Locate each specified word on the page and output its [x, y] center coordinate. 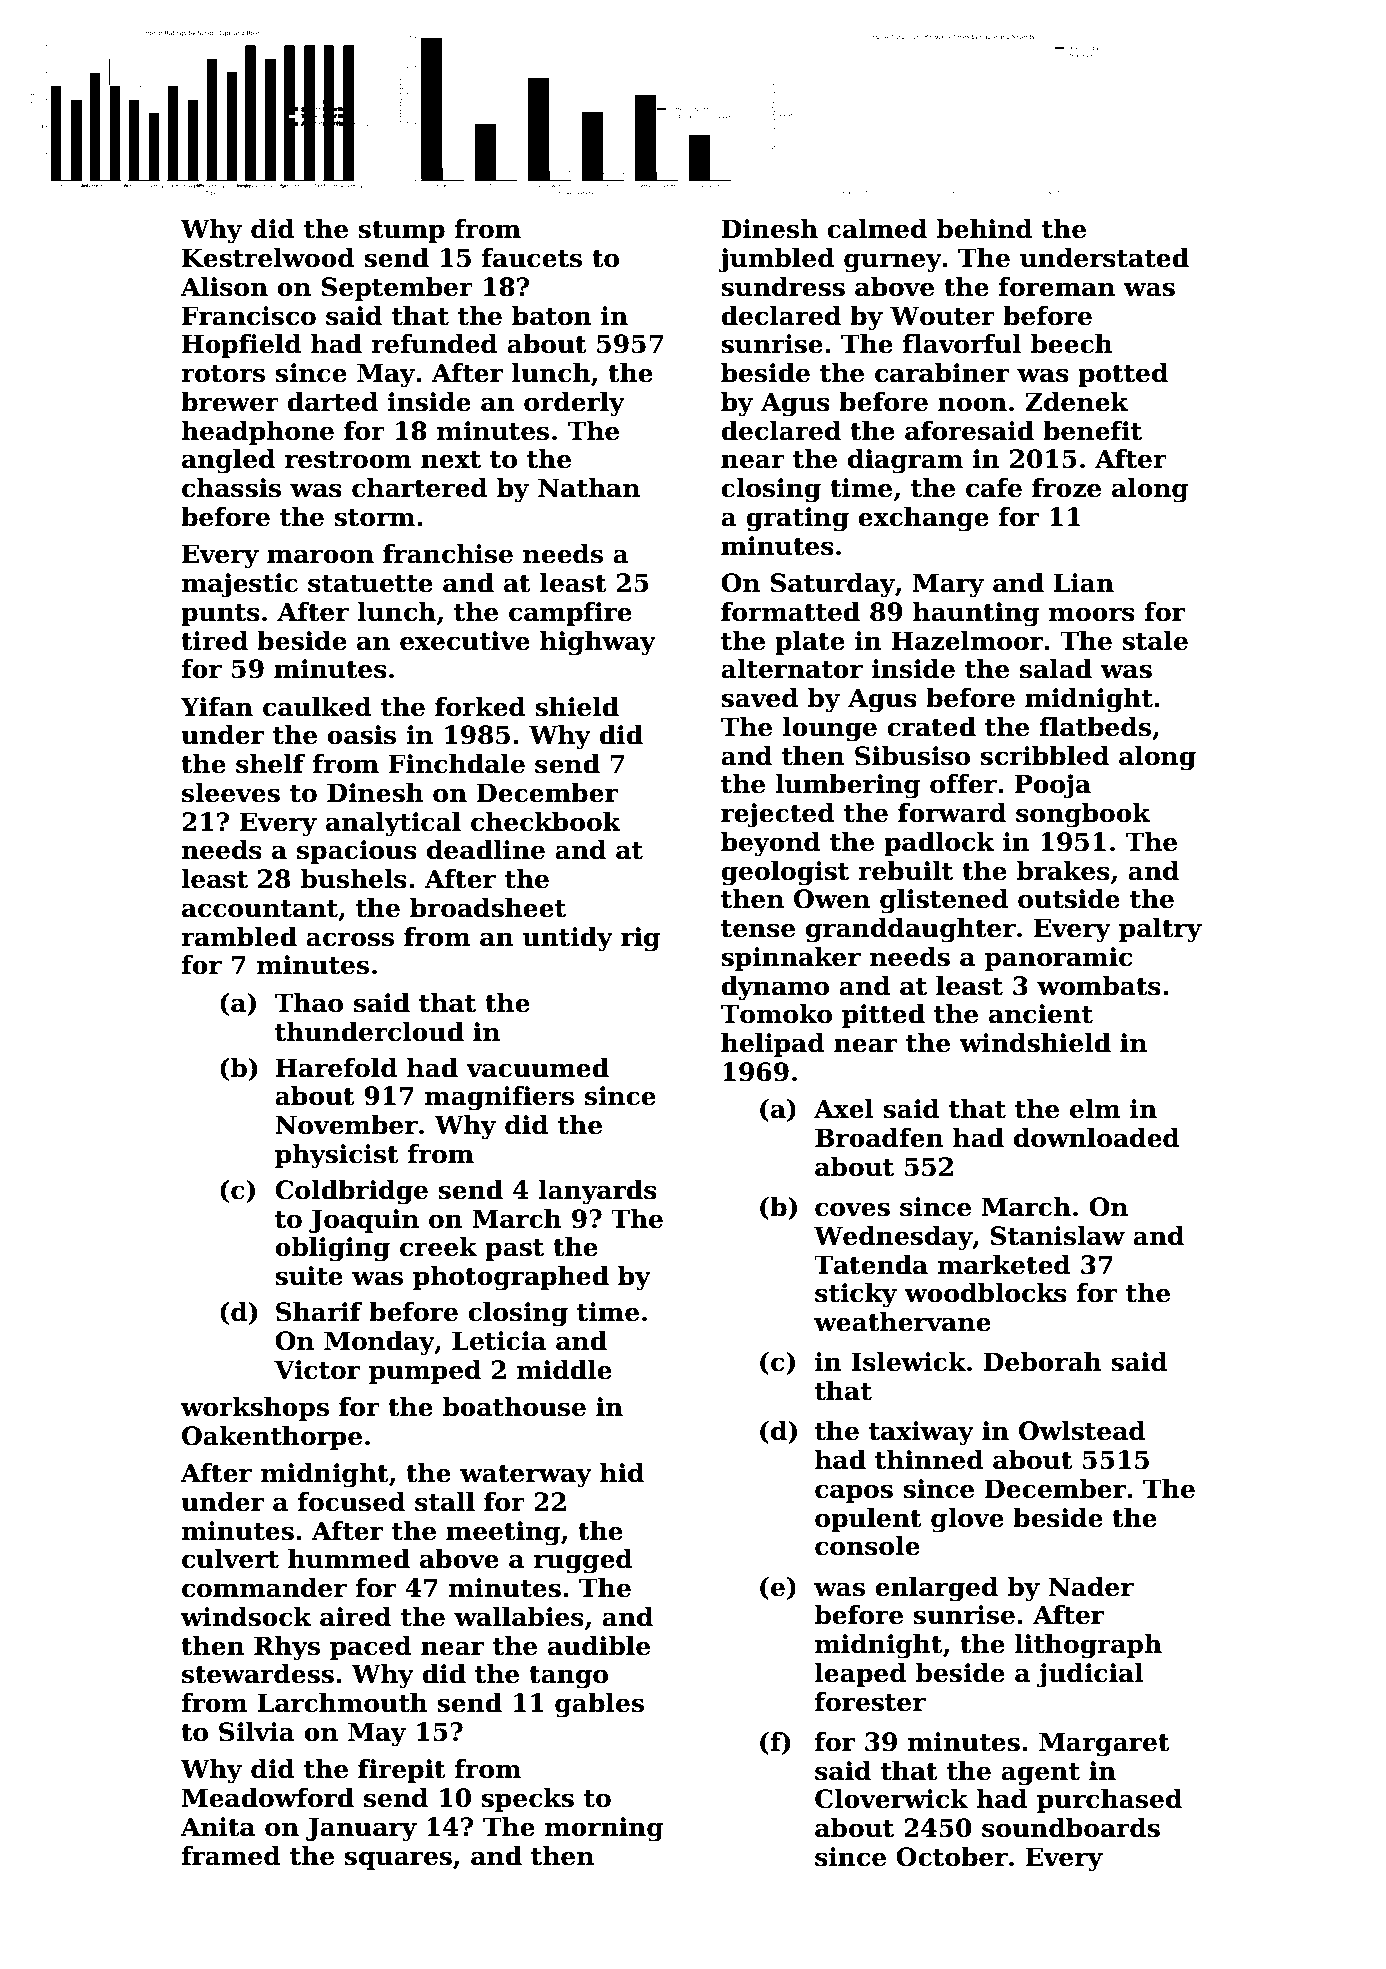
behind [985, 229]
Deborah [1042, 1362]
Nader [1091, 1587]
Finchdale [457, 764]
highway [598, 643]
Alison [224, 287]
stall [445, 1502]
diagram [905, 461]
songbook [1083, 815]
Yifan [216, 707]
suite [309, 1276]
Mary [948, 585]
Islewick [908, 1362]
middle [564, 1370]
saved [760, 698]
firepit [402, 1771]
